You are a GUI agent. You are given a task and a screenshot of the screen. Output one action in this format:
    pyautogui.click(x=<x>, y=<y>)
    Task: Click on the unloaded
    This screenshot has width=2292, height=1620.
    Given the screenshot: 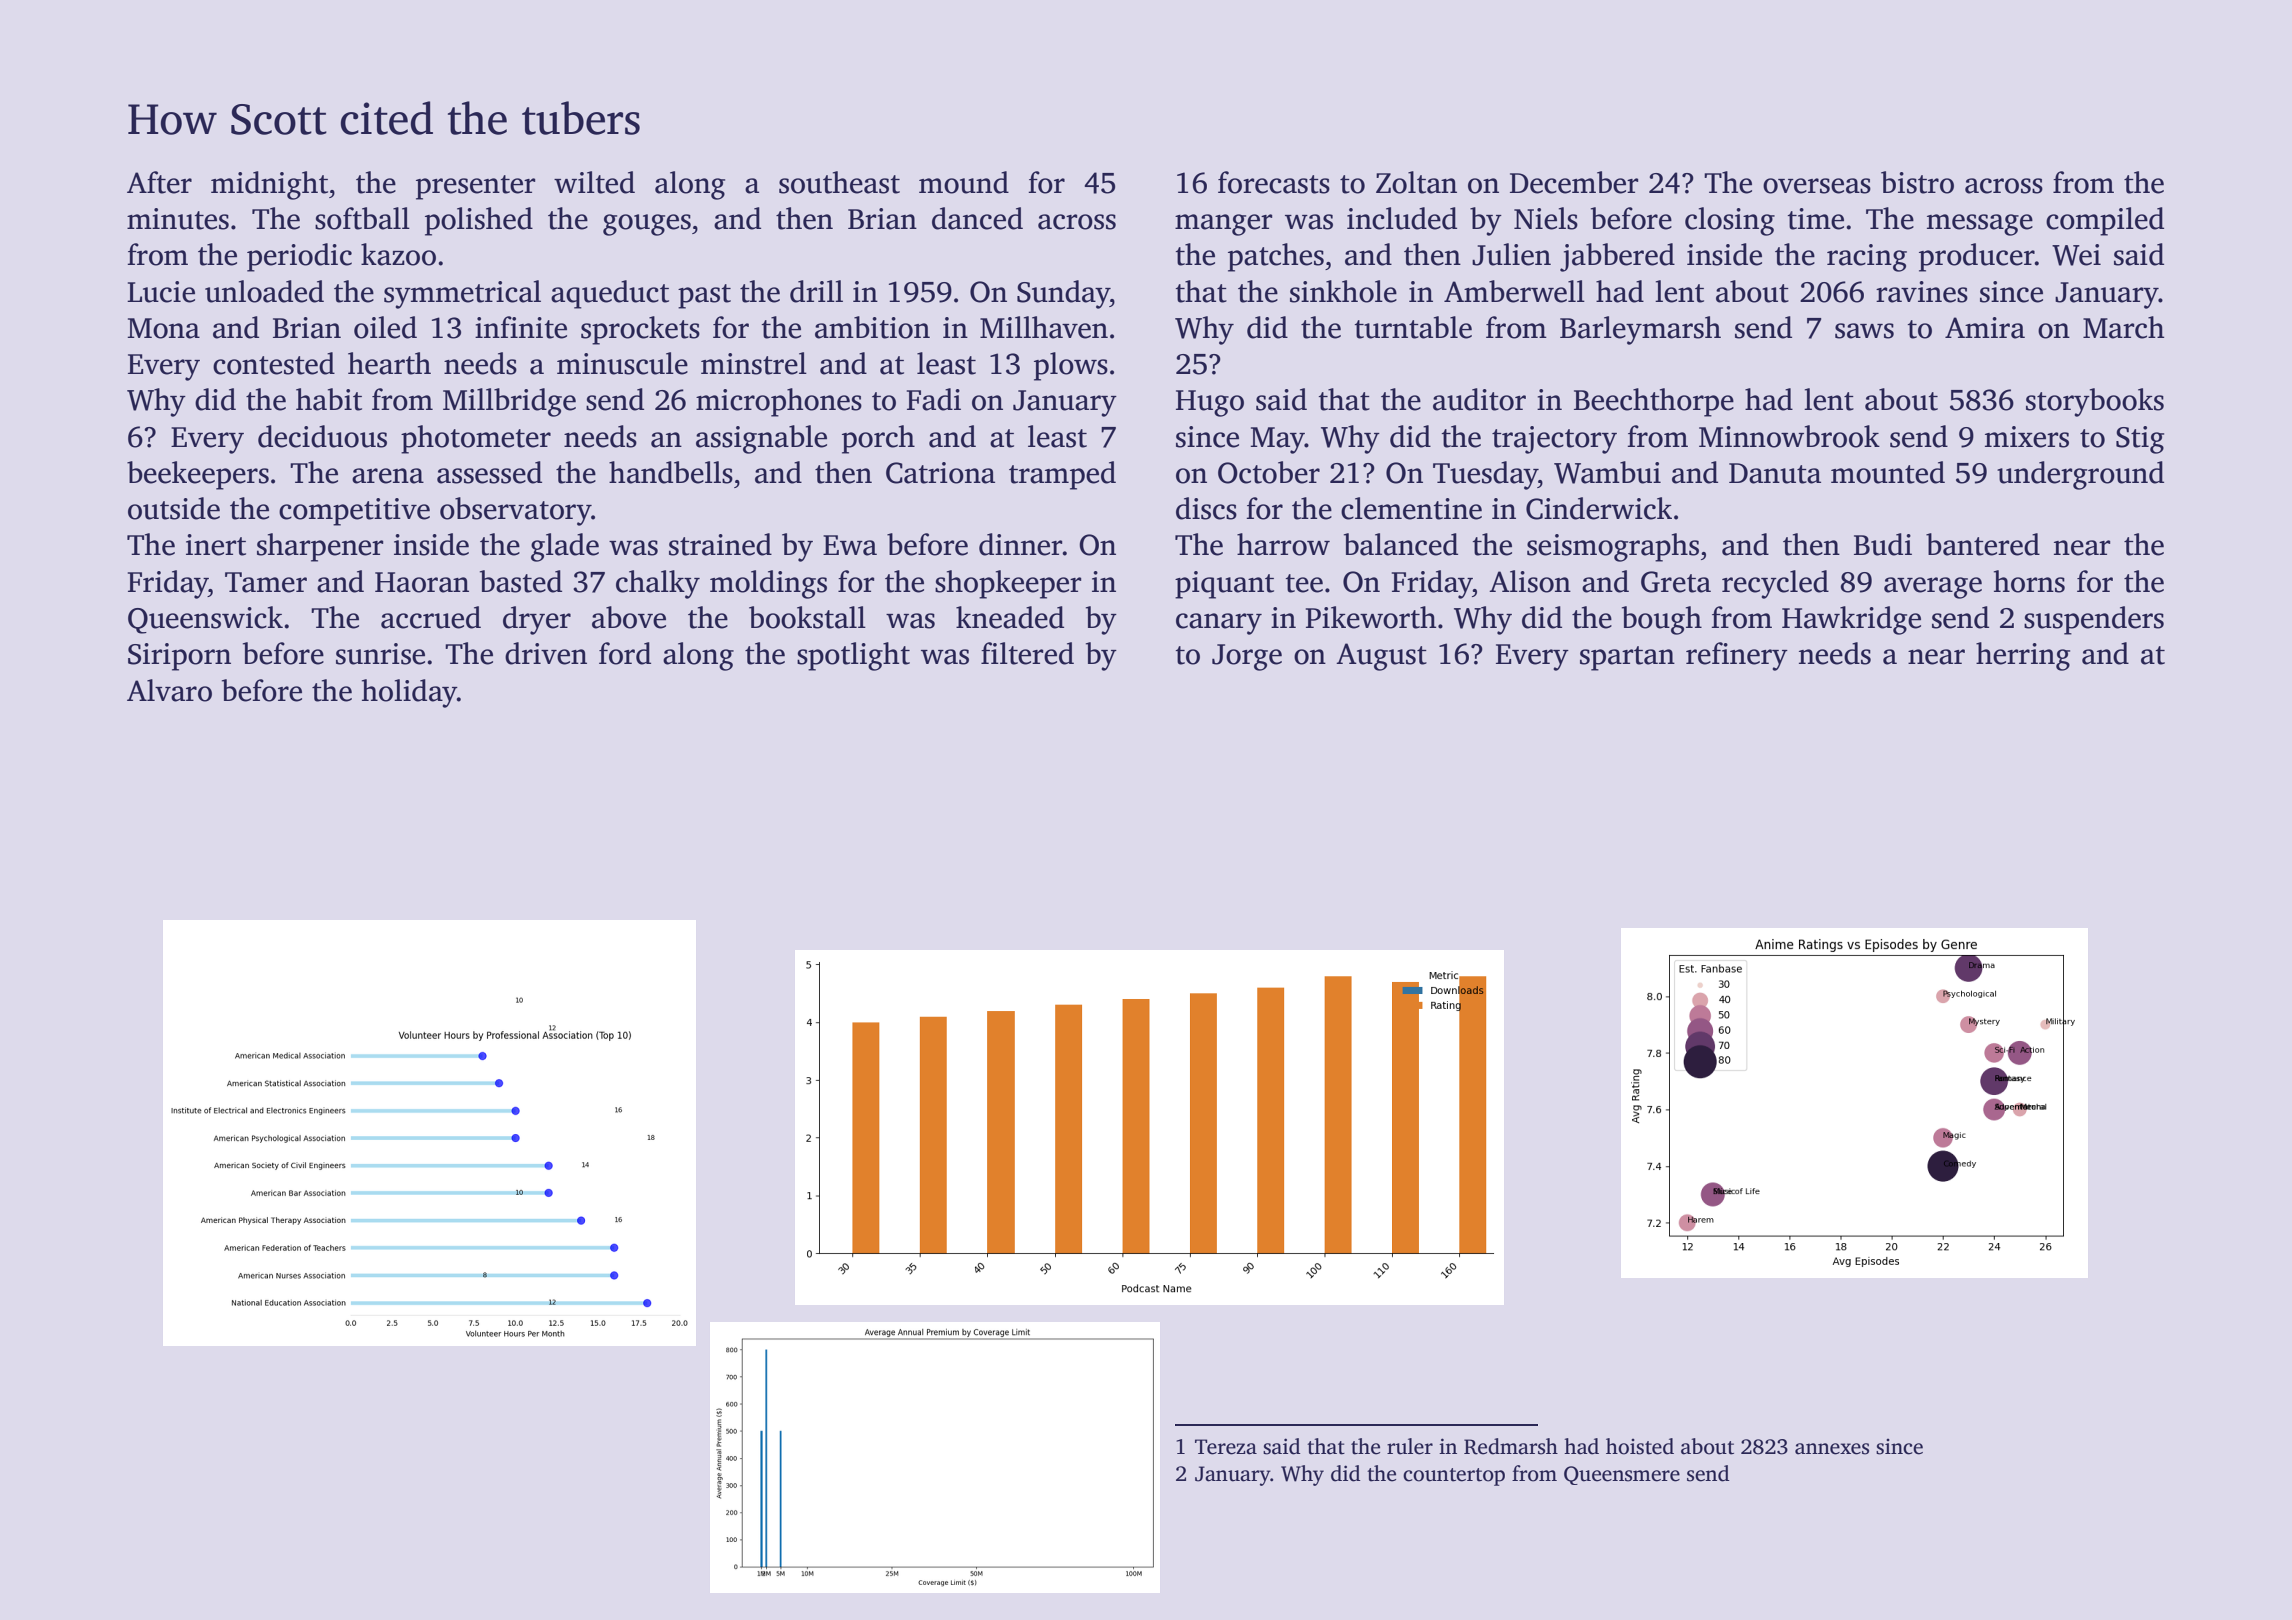 What is the action you would take?
    pyautogui.click(x=264, y=291)
